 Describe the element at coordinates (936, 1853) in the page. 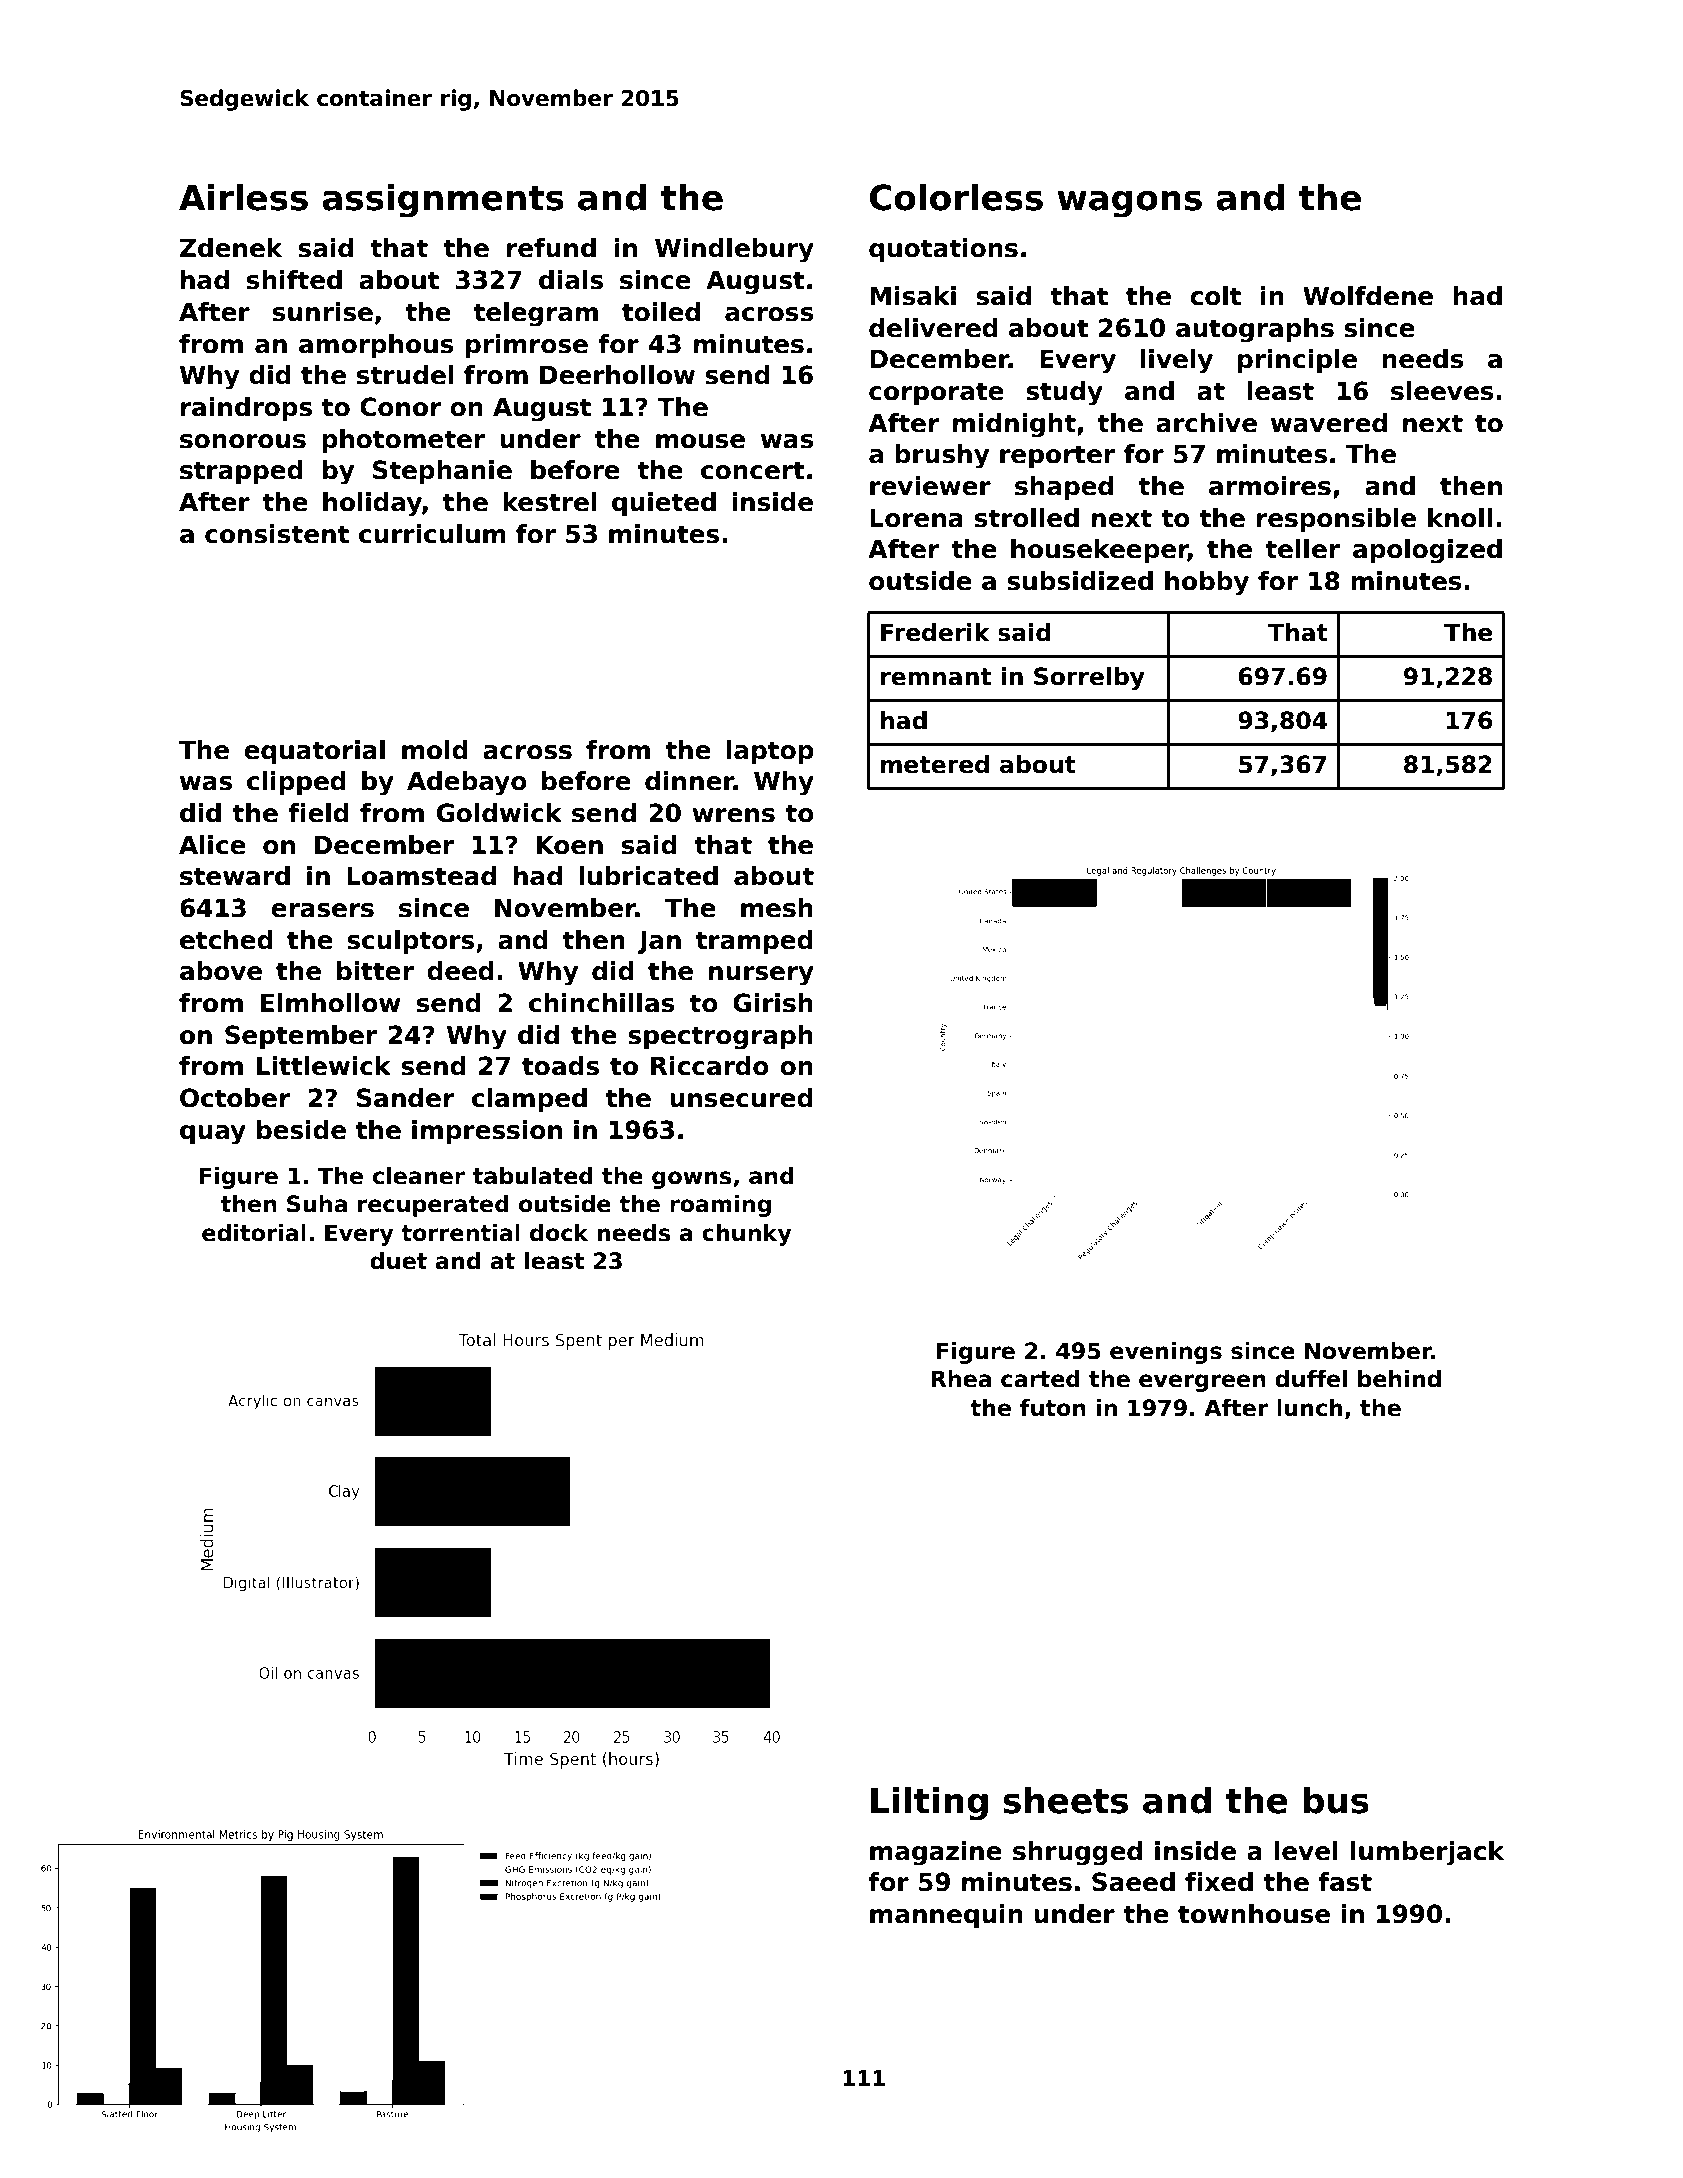

I see `magazine` at that location.
